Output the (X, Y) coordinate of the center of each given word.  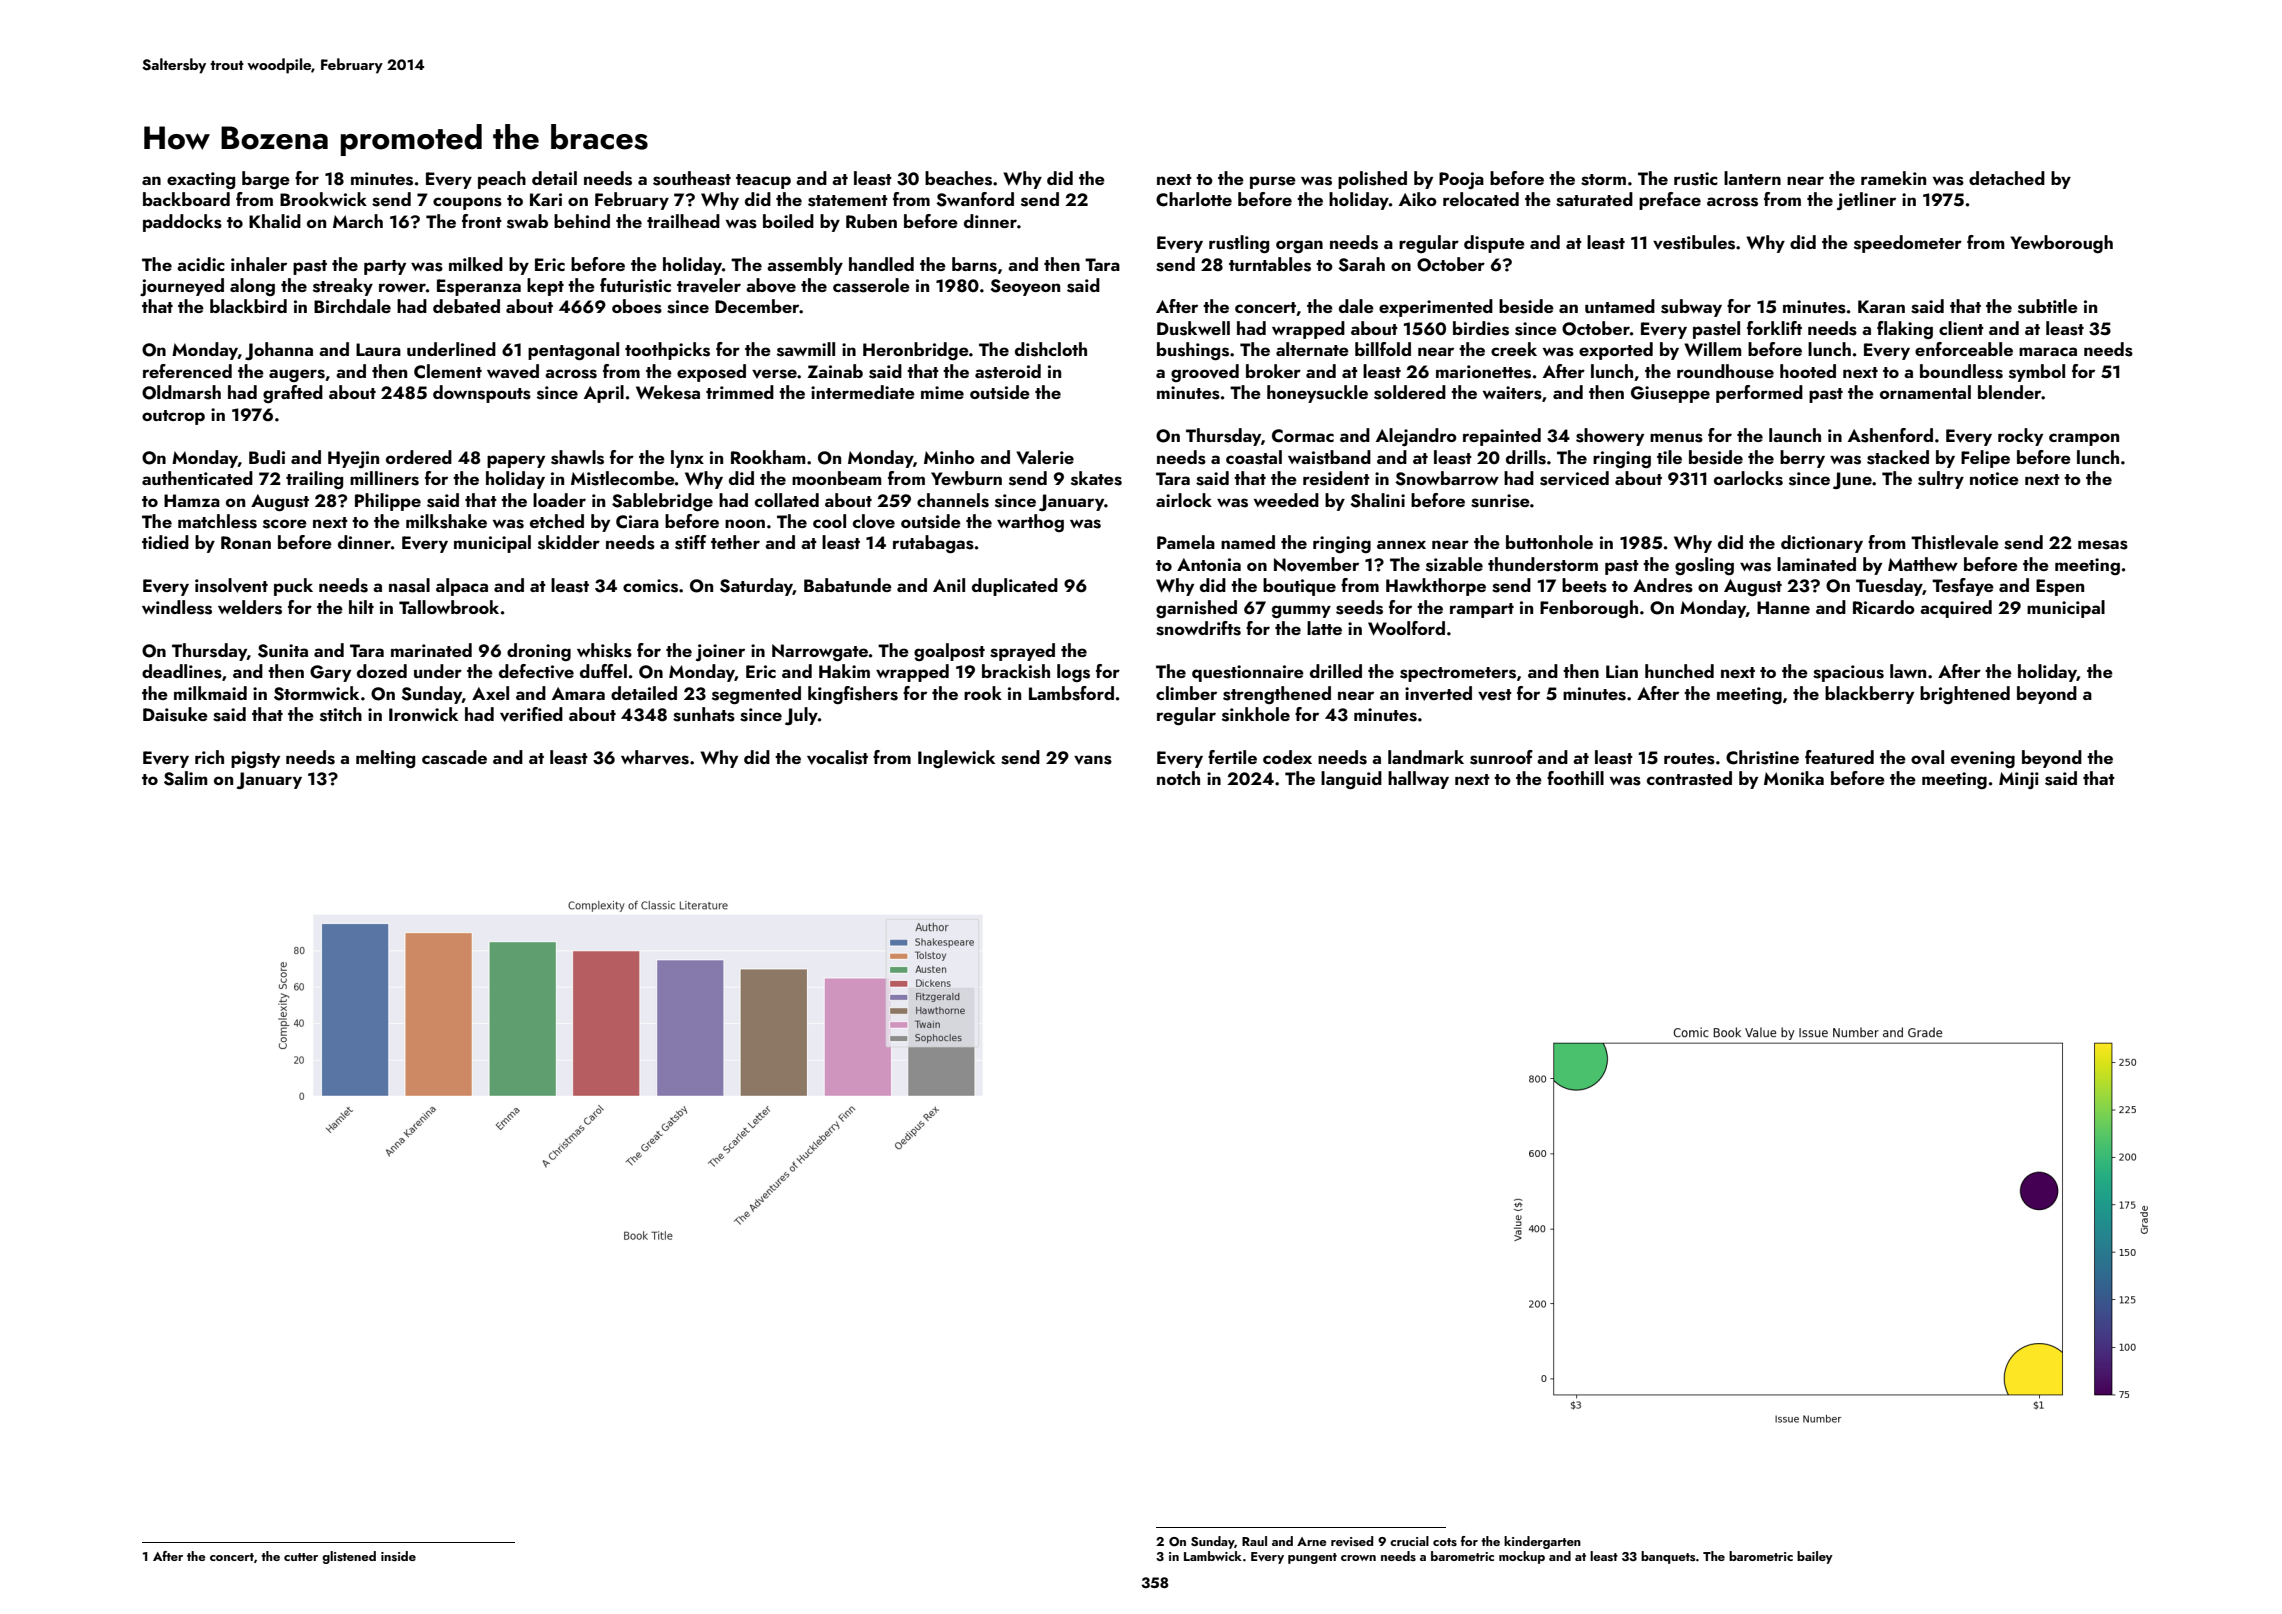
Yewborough (2061, 244)
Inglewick (956, 759)
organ (1299, 246)
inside (398, 1556)
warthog (1030, 523)
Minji (2019, 780)
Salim (186, 778)
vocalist (837, 757)
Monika (1794, 778)
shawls (577, 457)
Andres (1663, 585)
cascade (454, 757)
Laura (378, 349)
